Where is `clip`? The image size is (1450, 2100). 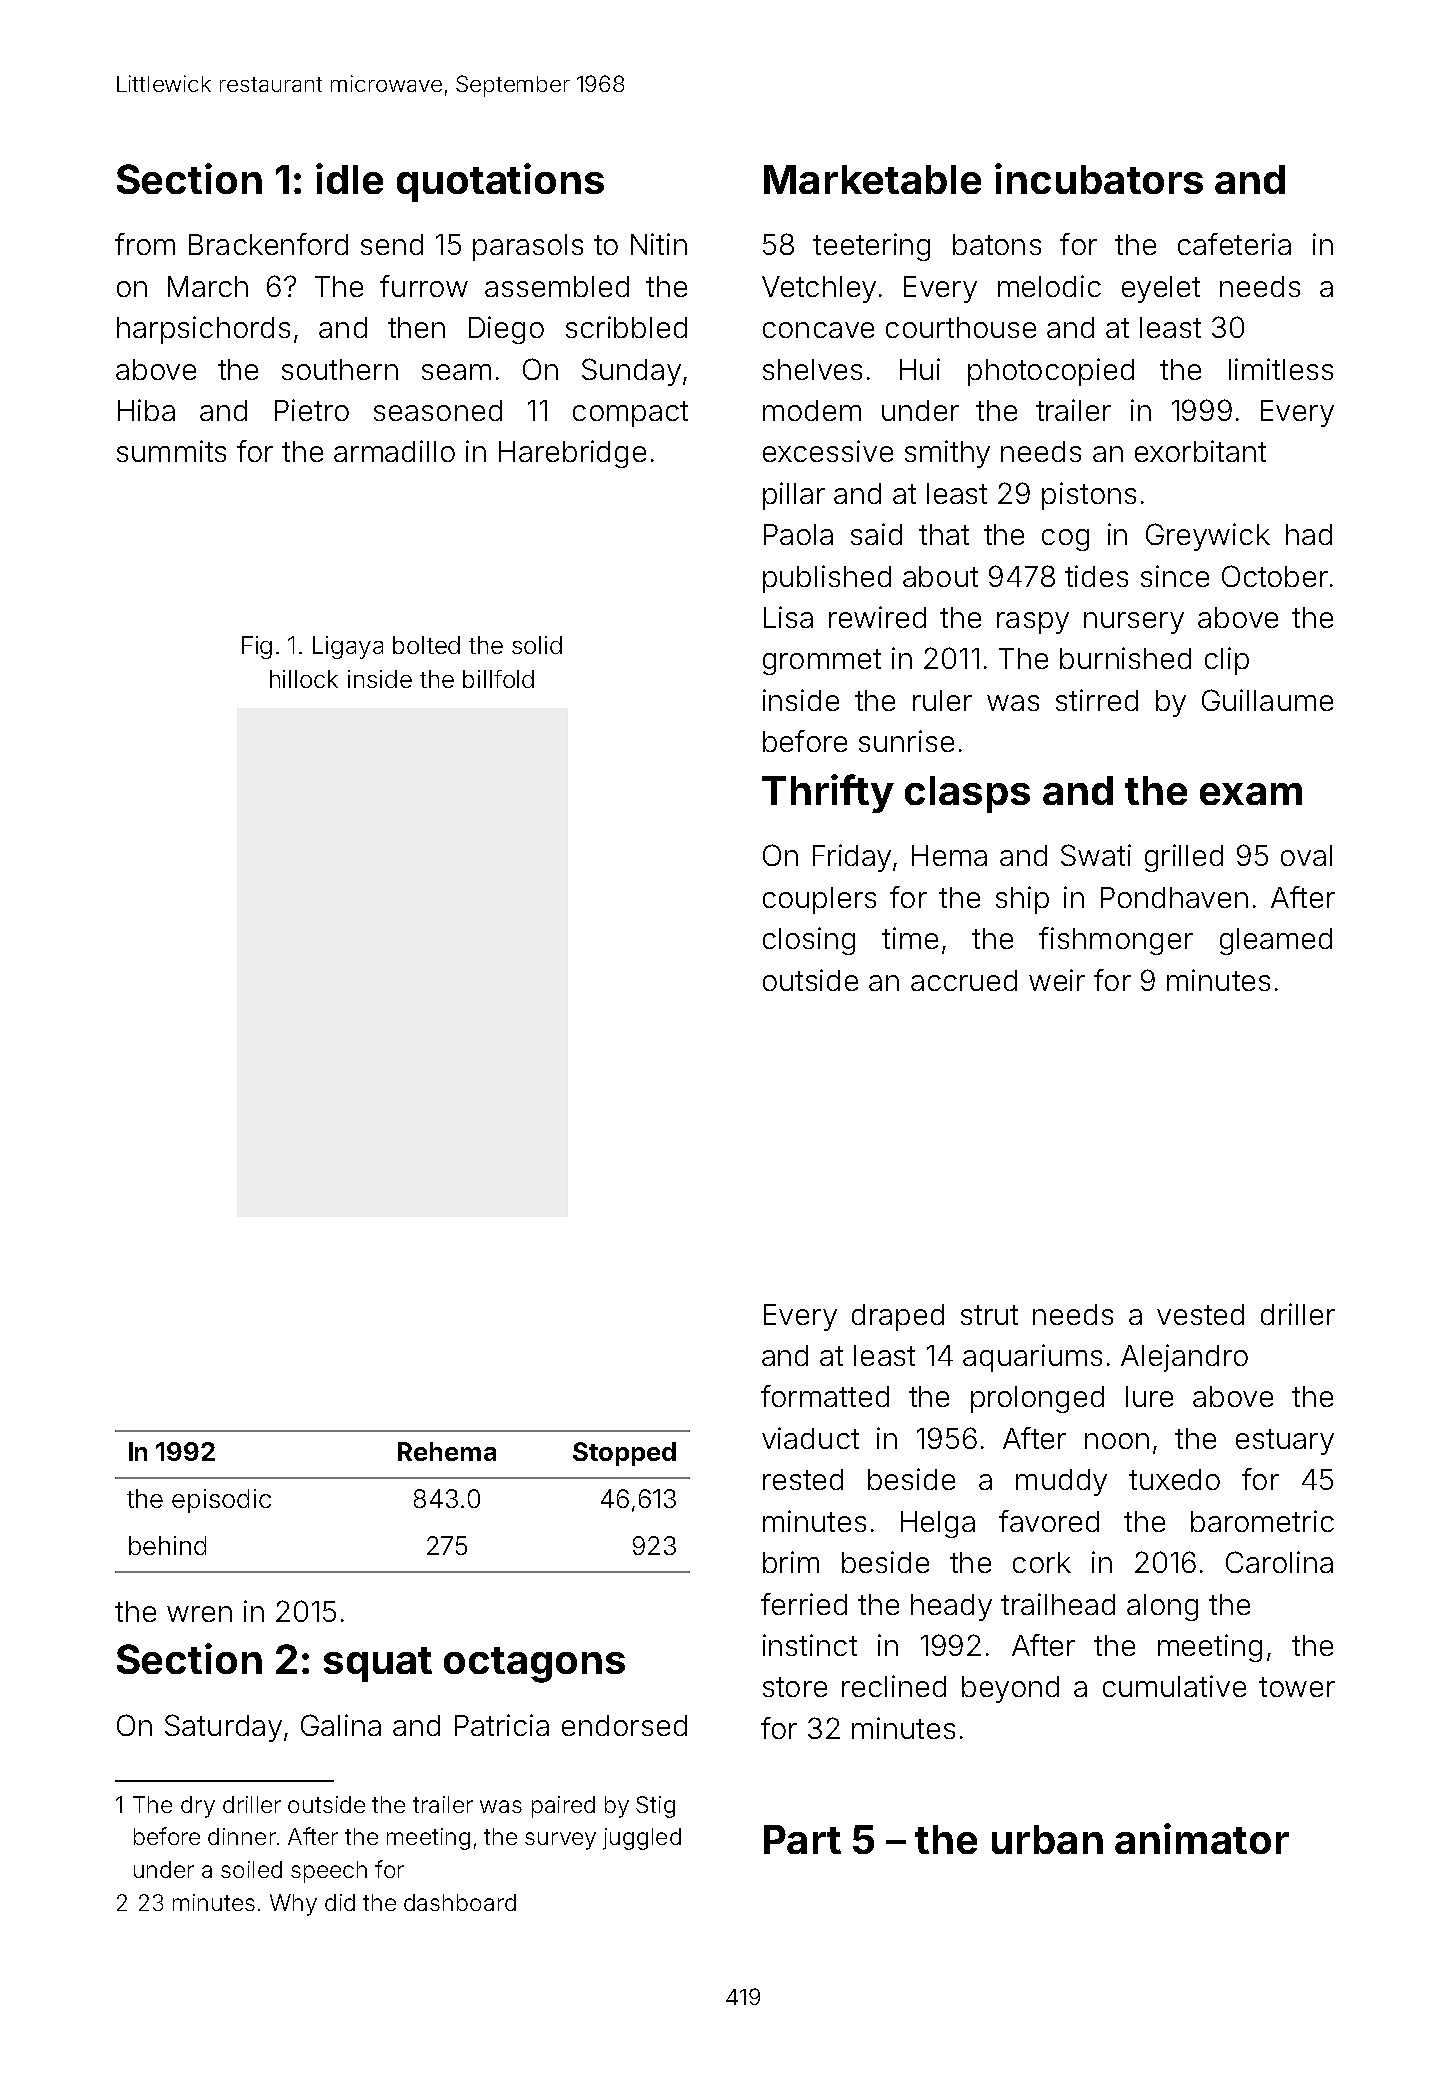 clip is located at coordinates (1227, 661).
